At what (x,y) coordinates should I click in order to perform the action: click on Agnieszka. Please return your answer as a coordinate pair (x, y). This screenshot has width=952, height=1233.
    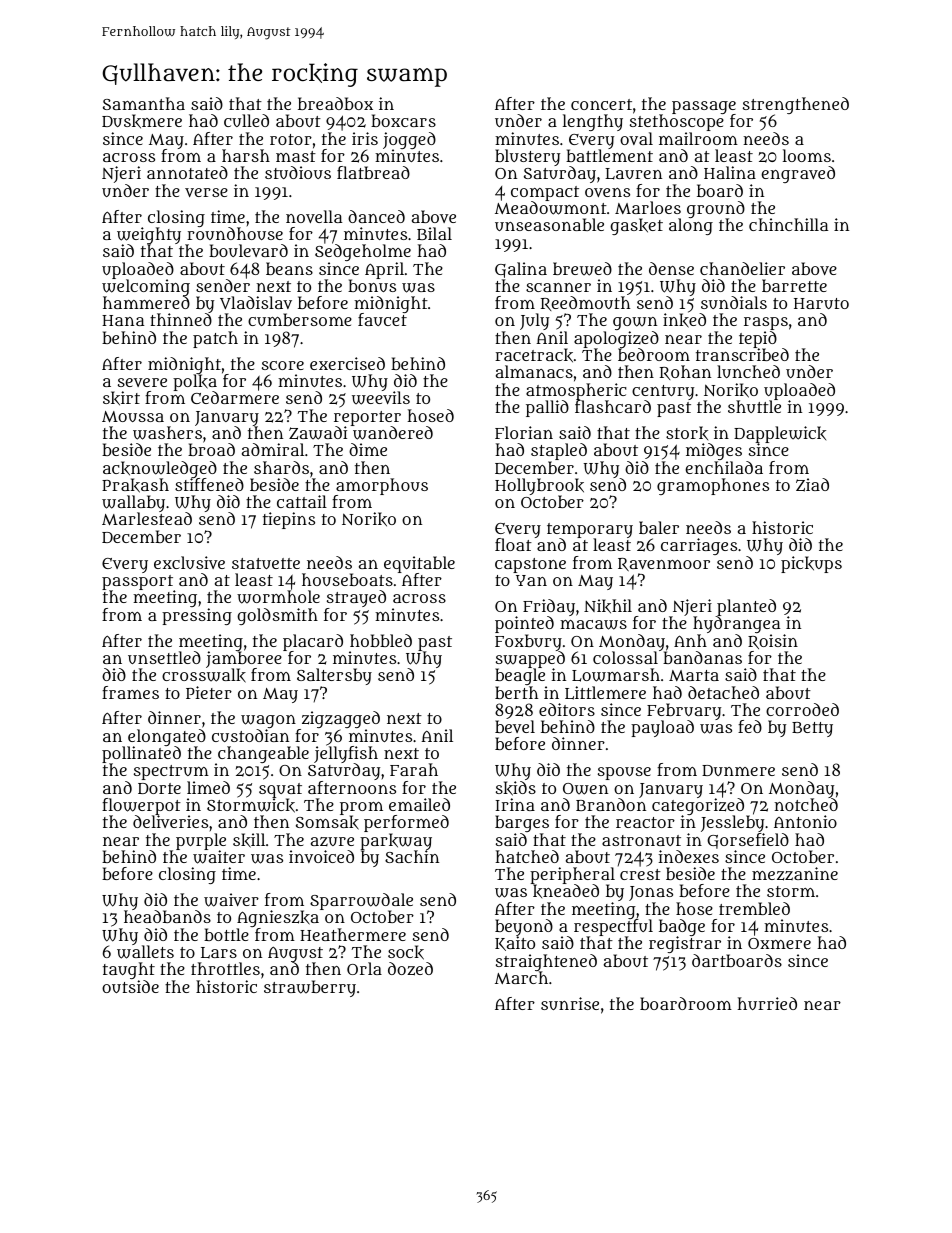
    Looking at the image, I should click on (278, 919).
